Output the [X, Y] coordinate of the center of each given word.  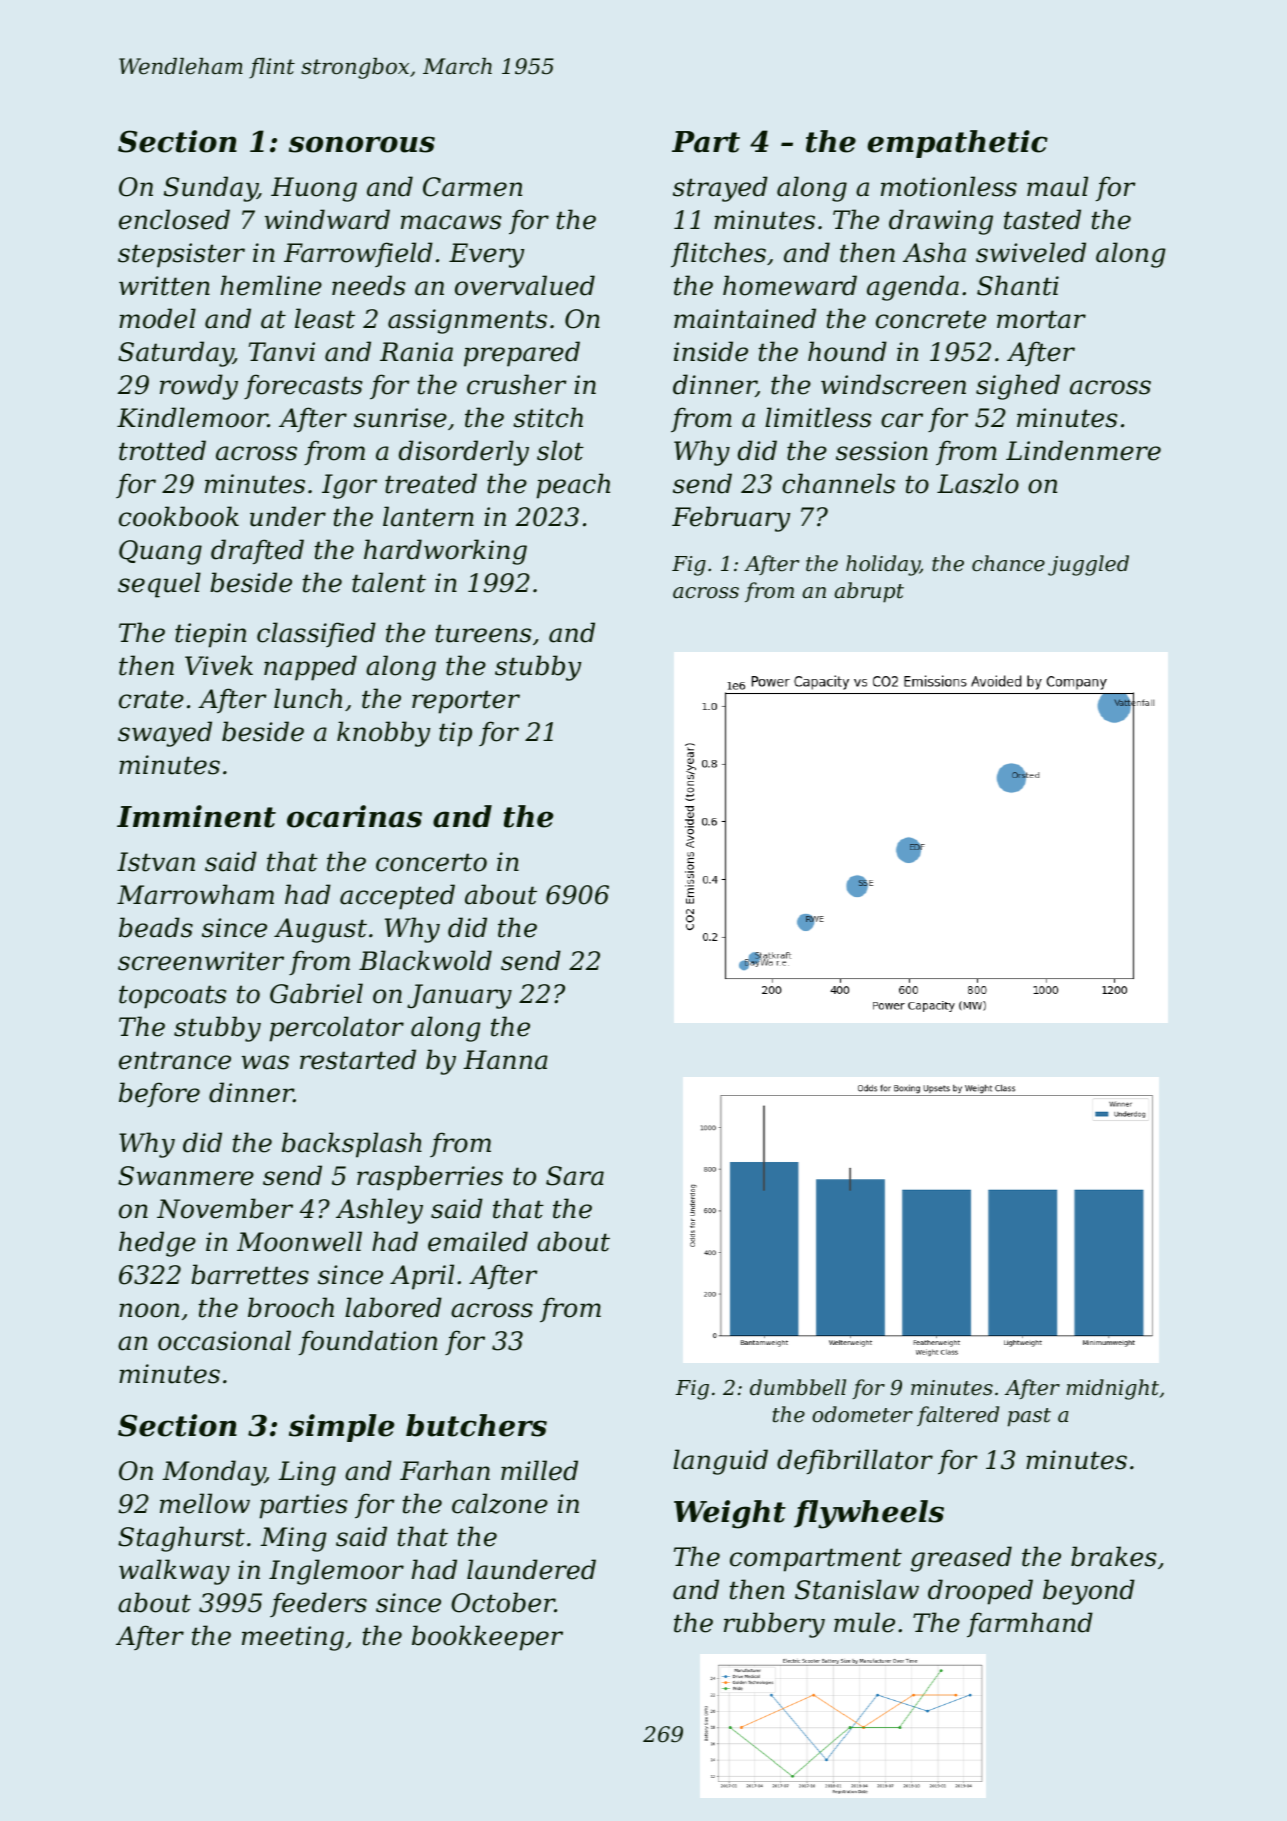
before [159, 1094]
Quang [160, 552]
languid [720, 1462]
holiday [883, 565]
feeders [318, 1604]
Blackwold [425, 960]
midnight [1113, 1389]
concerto [431, 862]
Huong [314, 189]
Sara [575, 1176]
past [1029, 1417]
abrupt [869, 592]
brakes [1113, 1556]
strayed [720, 189]
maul [1057, 186]
